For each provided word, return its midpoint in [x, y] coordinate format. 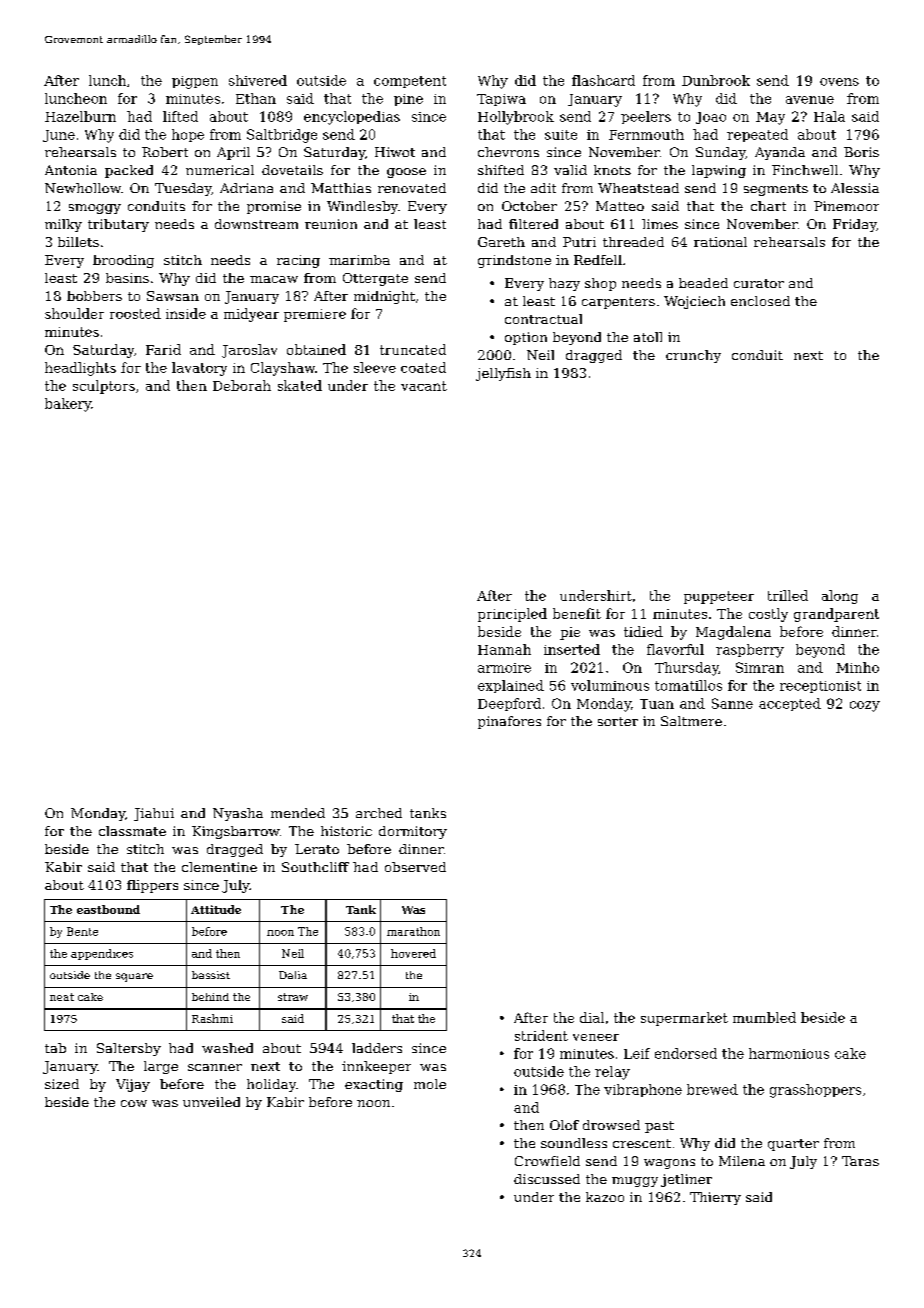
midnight [384, 297]
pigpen [195, 82]
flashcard [603, 80]
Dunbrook [716, 80]
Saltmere [691, 721]
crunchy [693, 356]
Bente [82, 931]
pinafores [509, 722]
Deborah [242, 385]
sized [62, 1084]
